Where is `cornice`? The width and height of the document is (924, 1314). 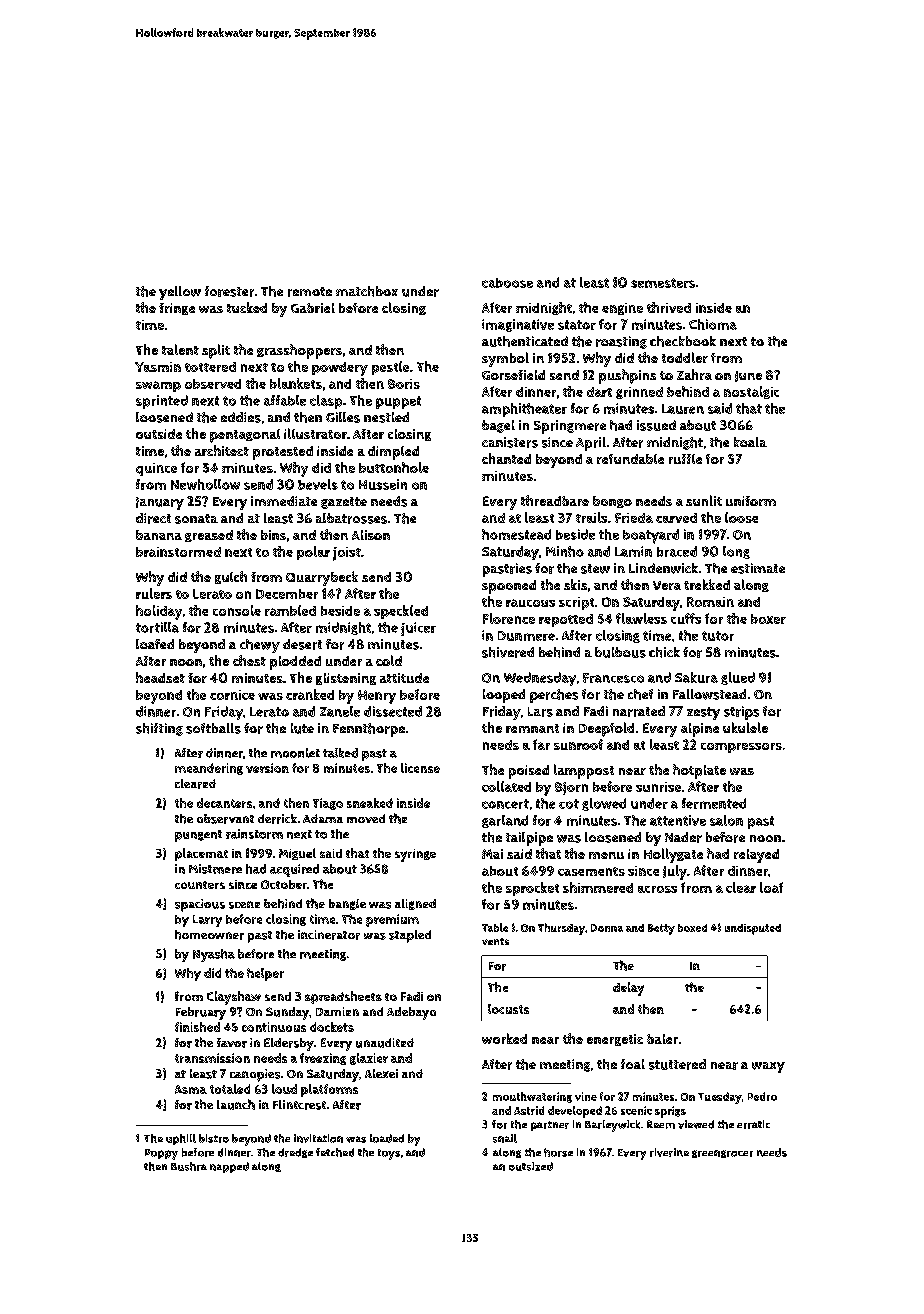
cornice is located at coordinates (232, 695).
